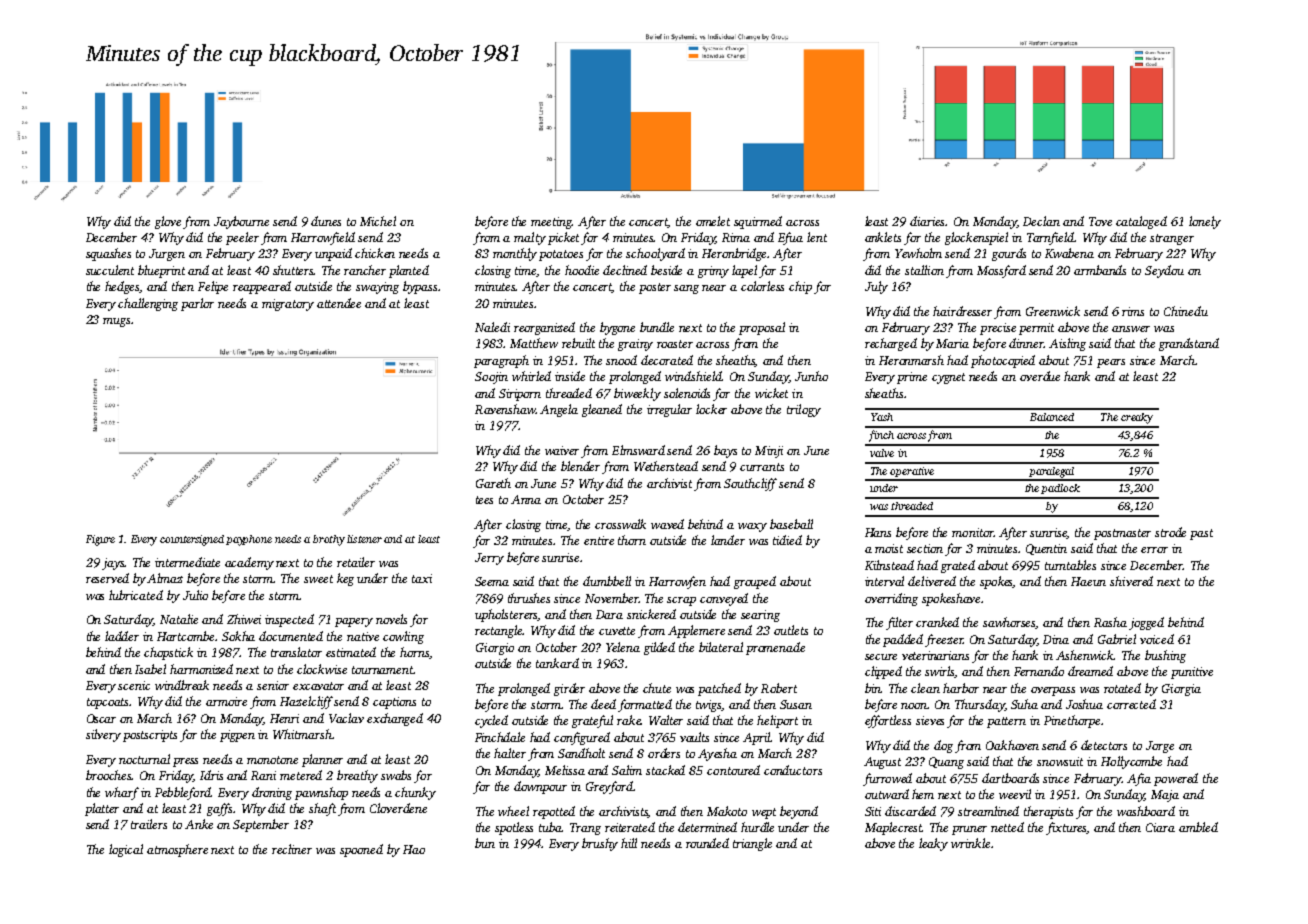  What do you see at coordinates (552, 223) in the screenshot?
I see `meeting` at bounding box center [552, 223].
